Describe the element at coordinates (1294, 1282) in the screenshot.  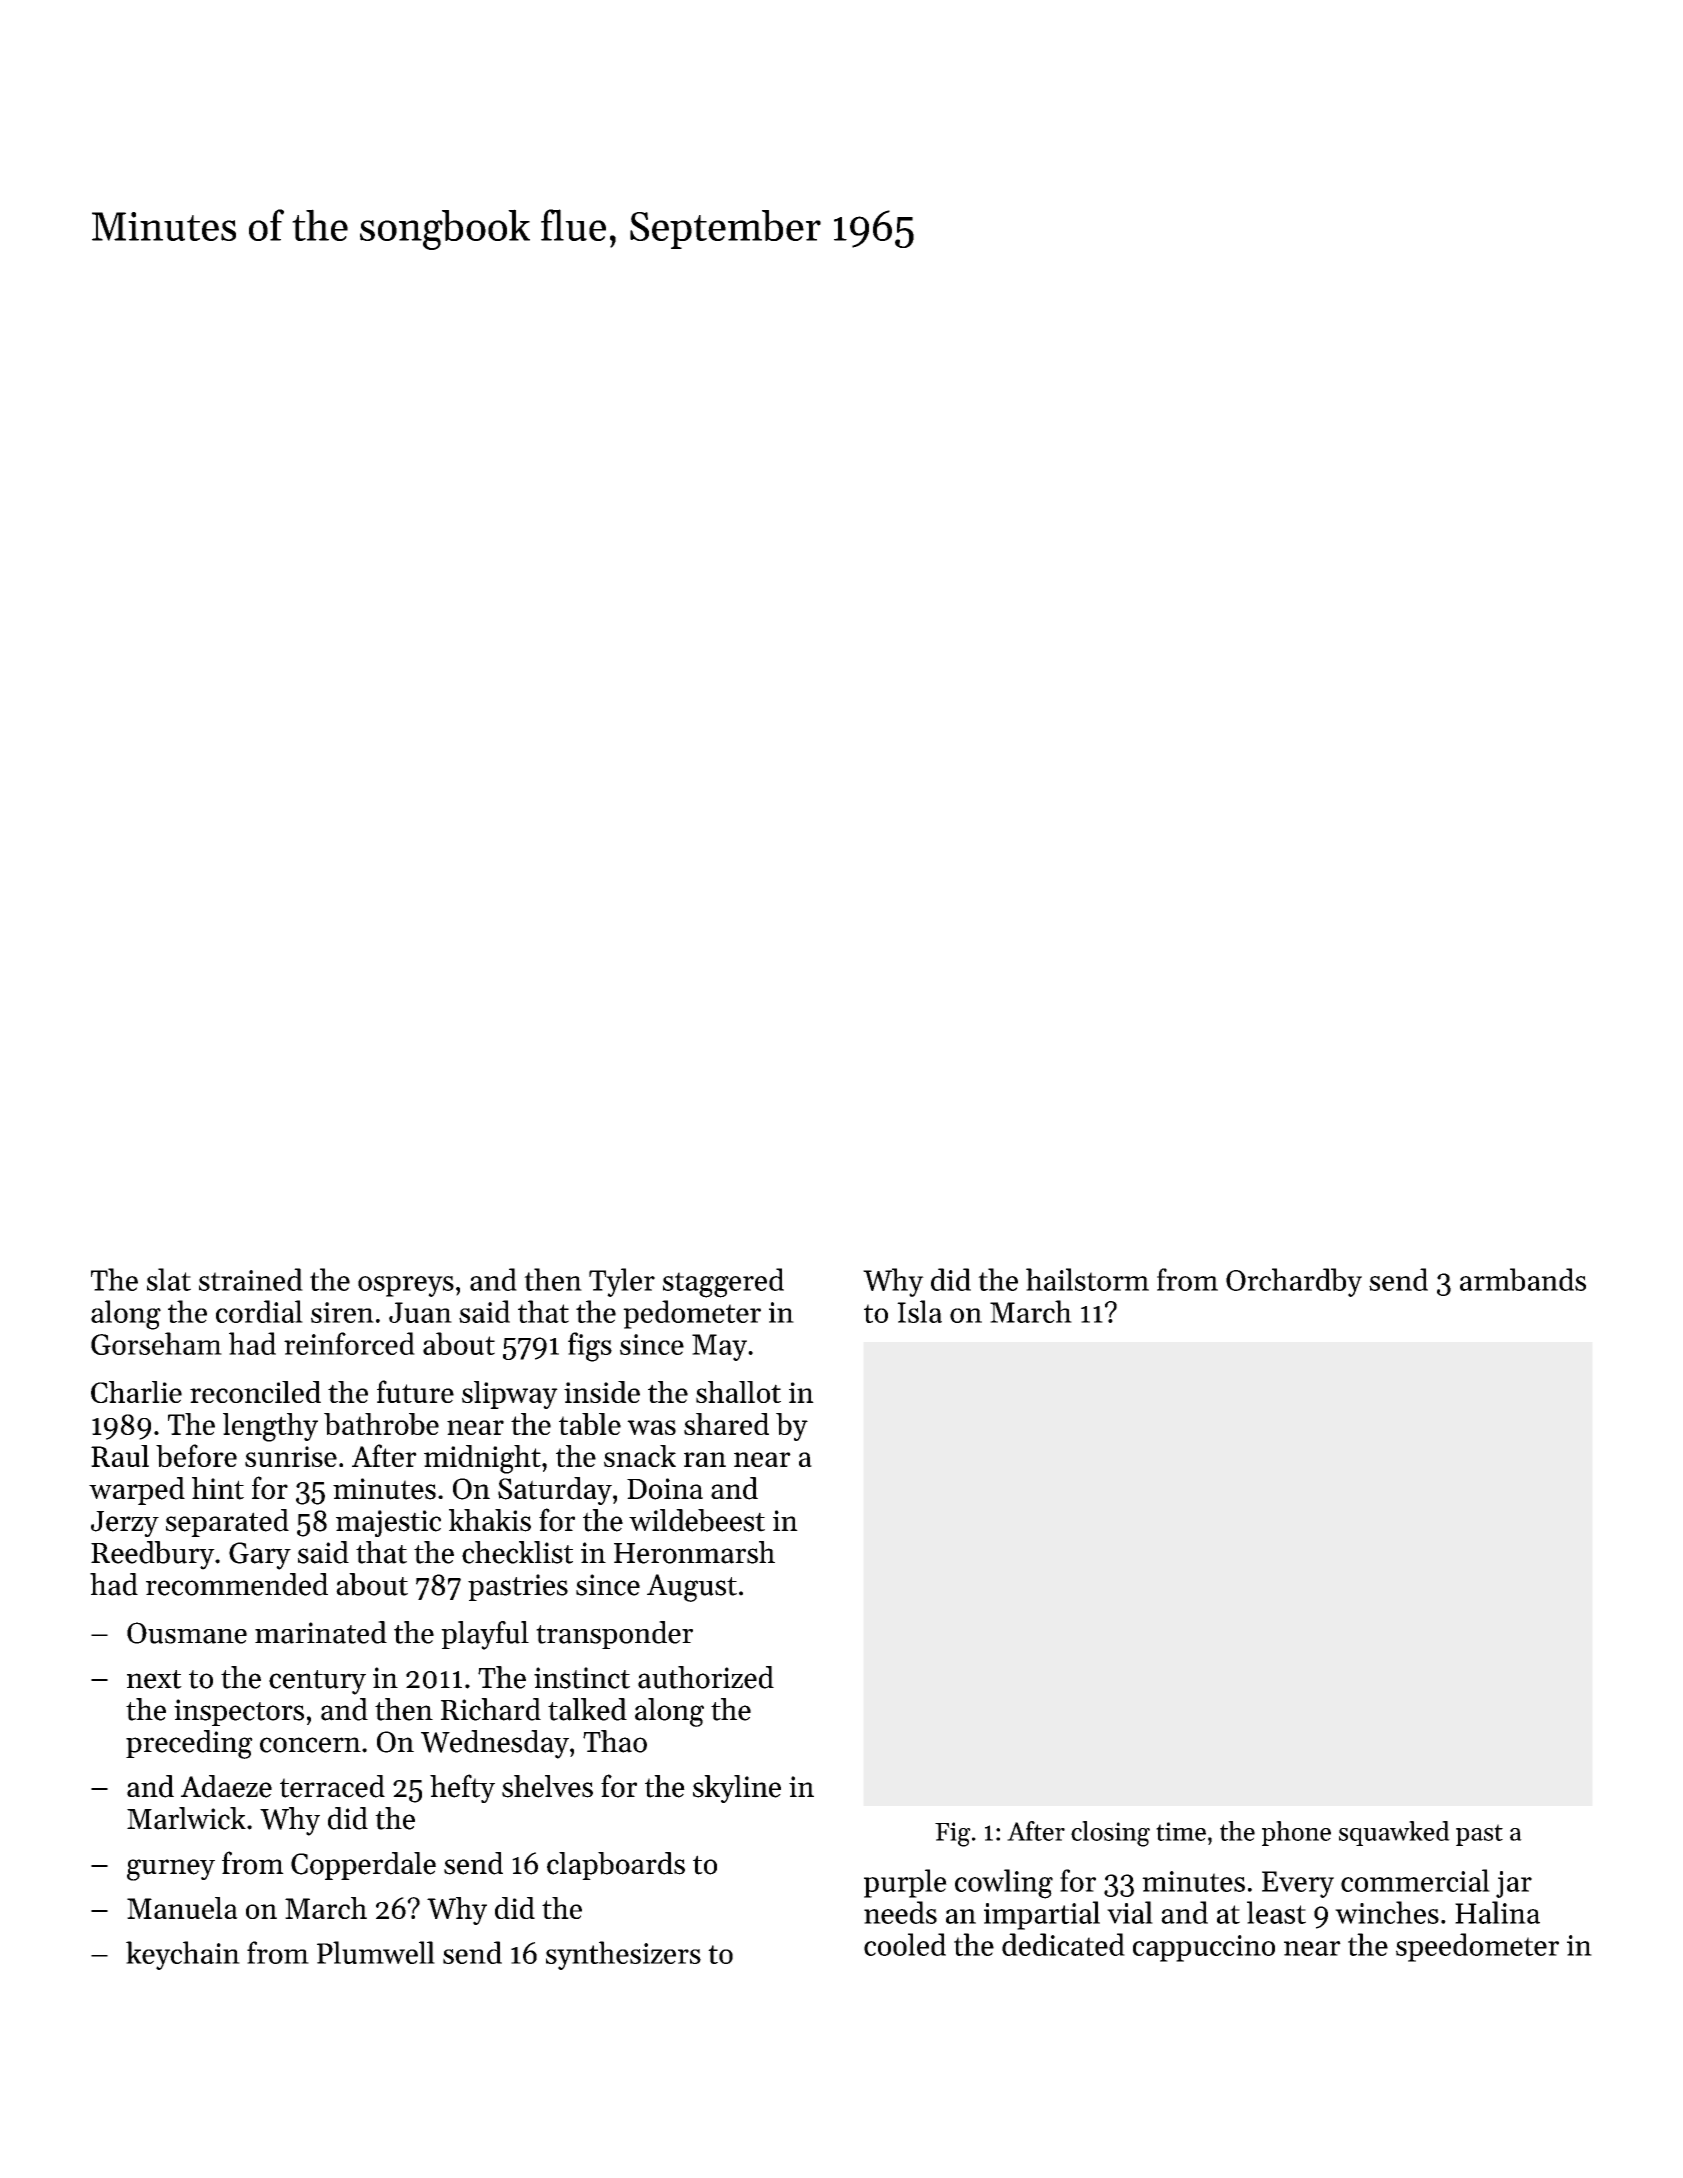
I see `Orchardby` at that location.
